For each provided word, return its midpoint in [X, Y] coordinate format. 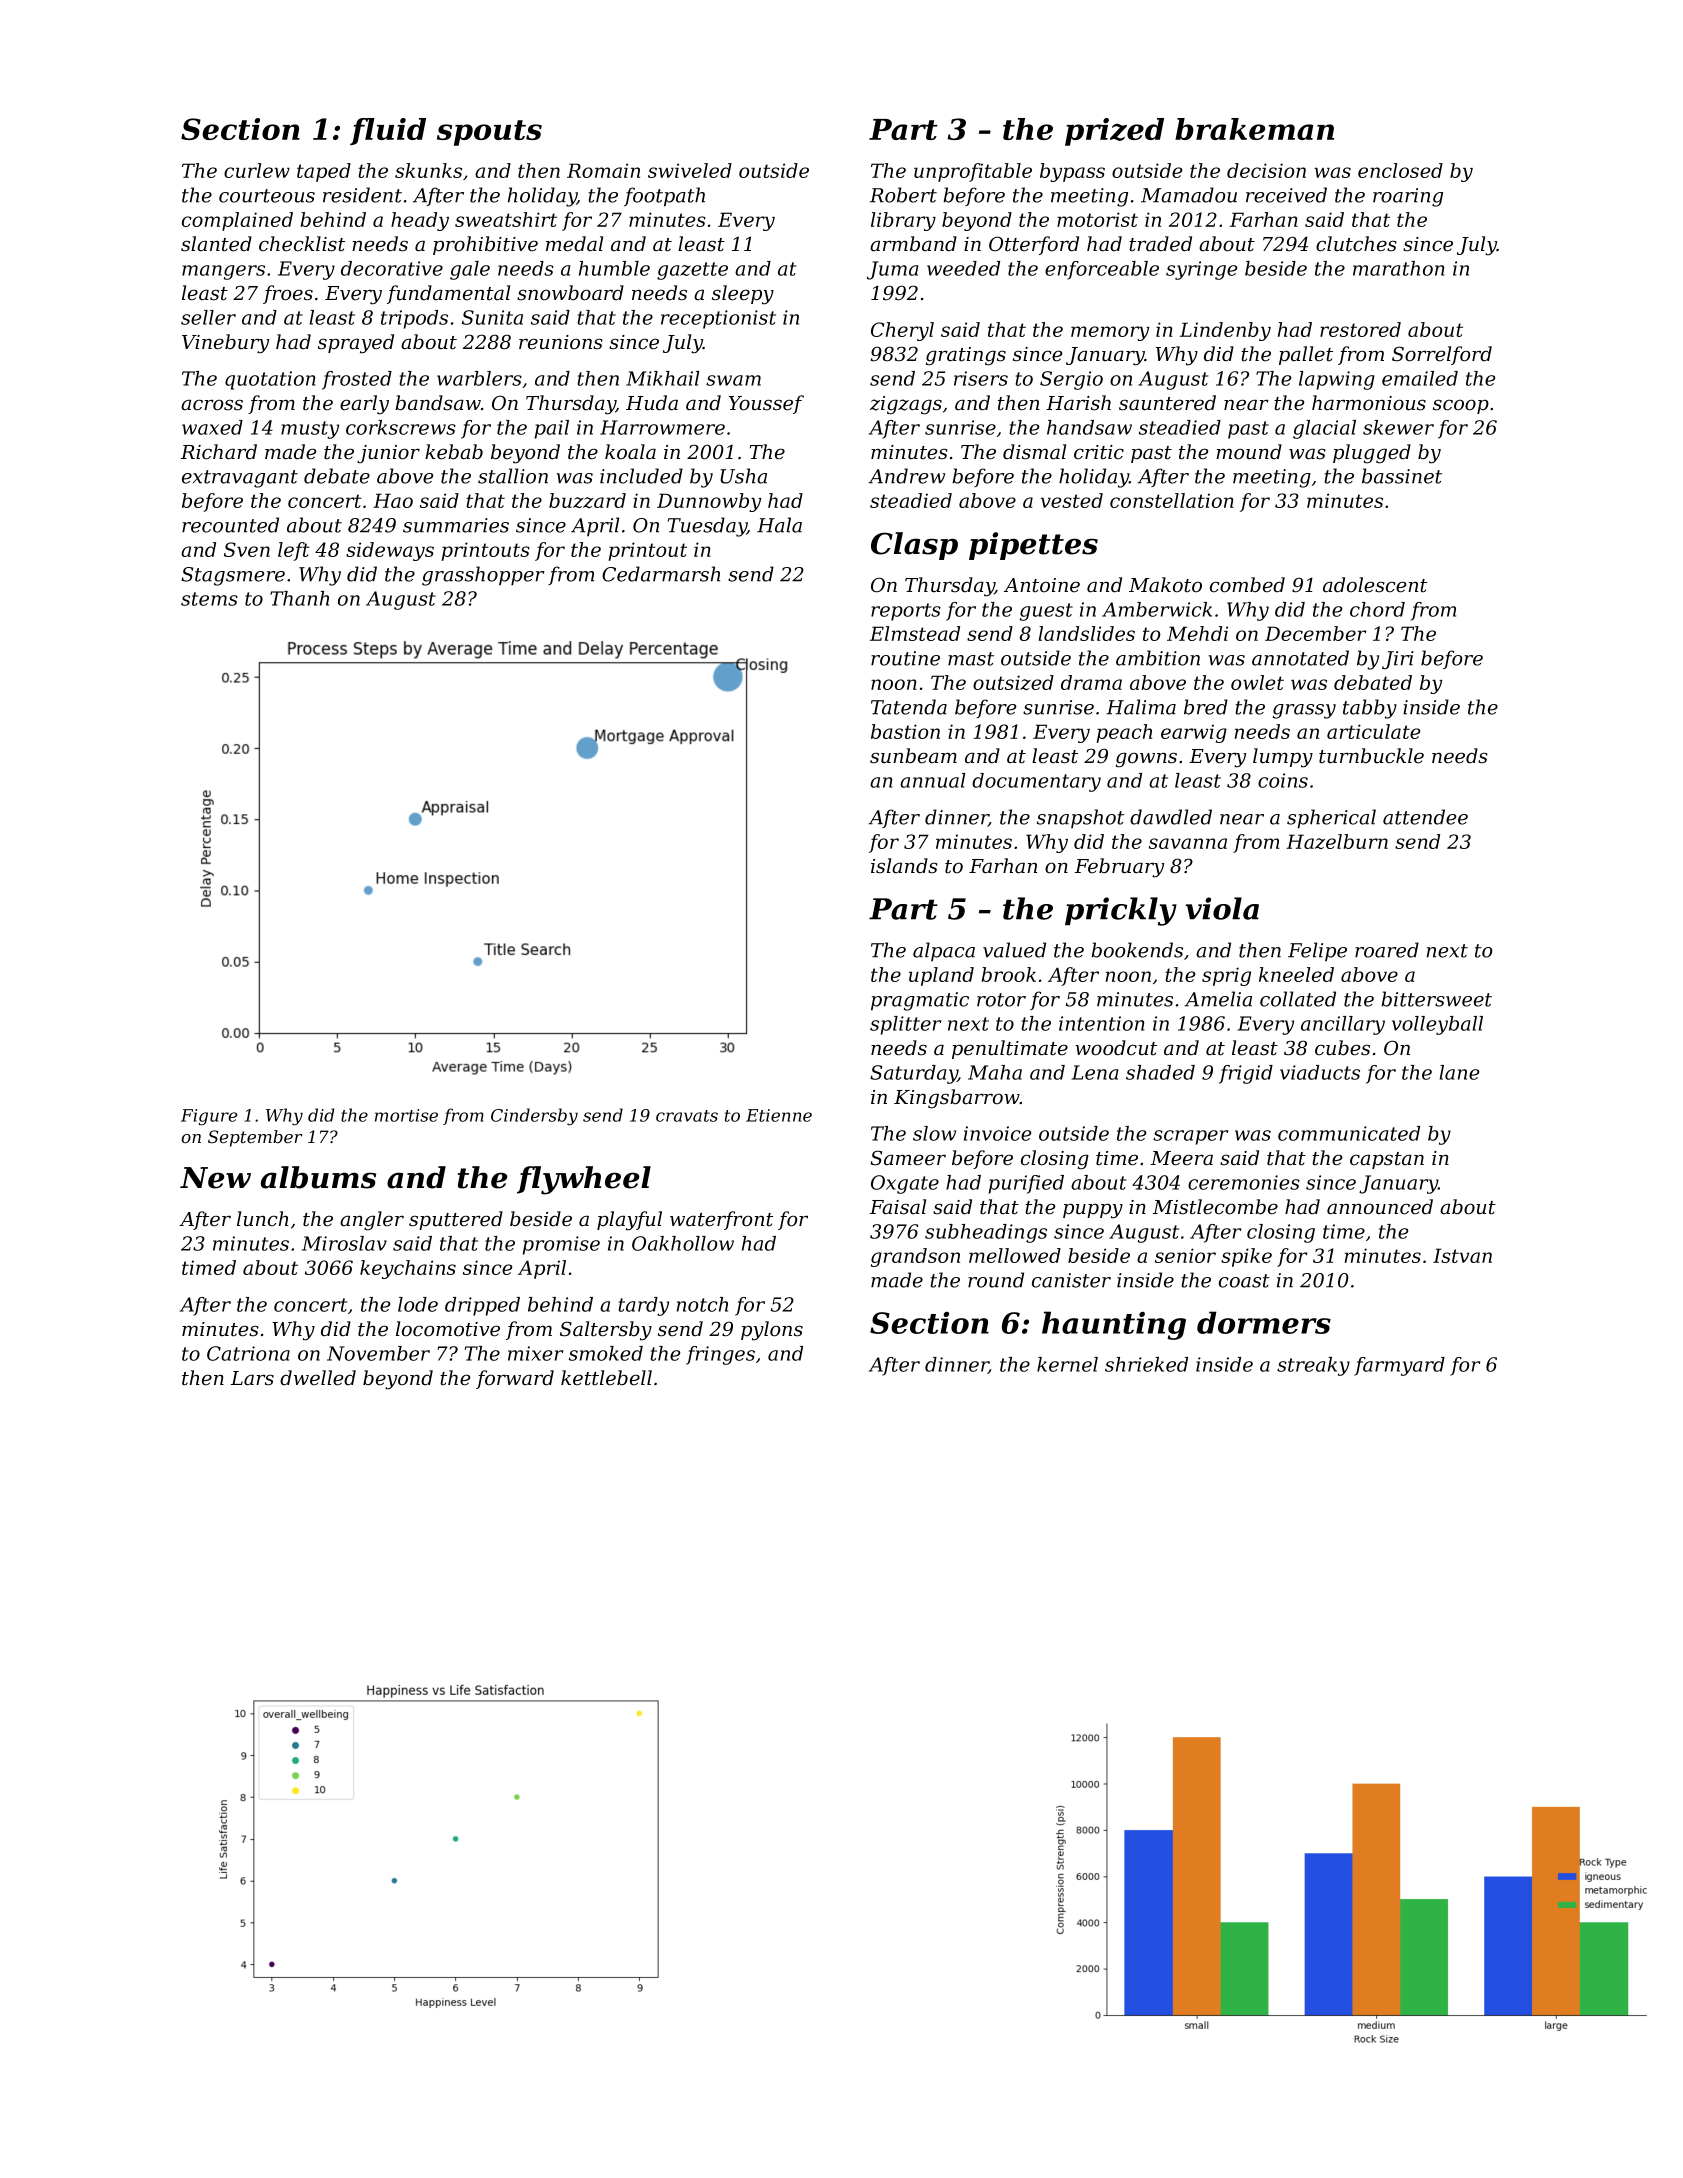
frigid [1246, 1074]
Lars [252, 1378]
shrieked [1146, 1364]
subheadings [986, 1233]
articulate [1373, 731]
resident [362, 195]
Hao [393, 500]
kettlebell [606, 1378]
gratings [966, 356]
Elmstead [915, 633]
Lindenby [1225, 331]
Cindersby [534, 1117]
